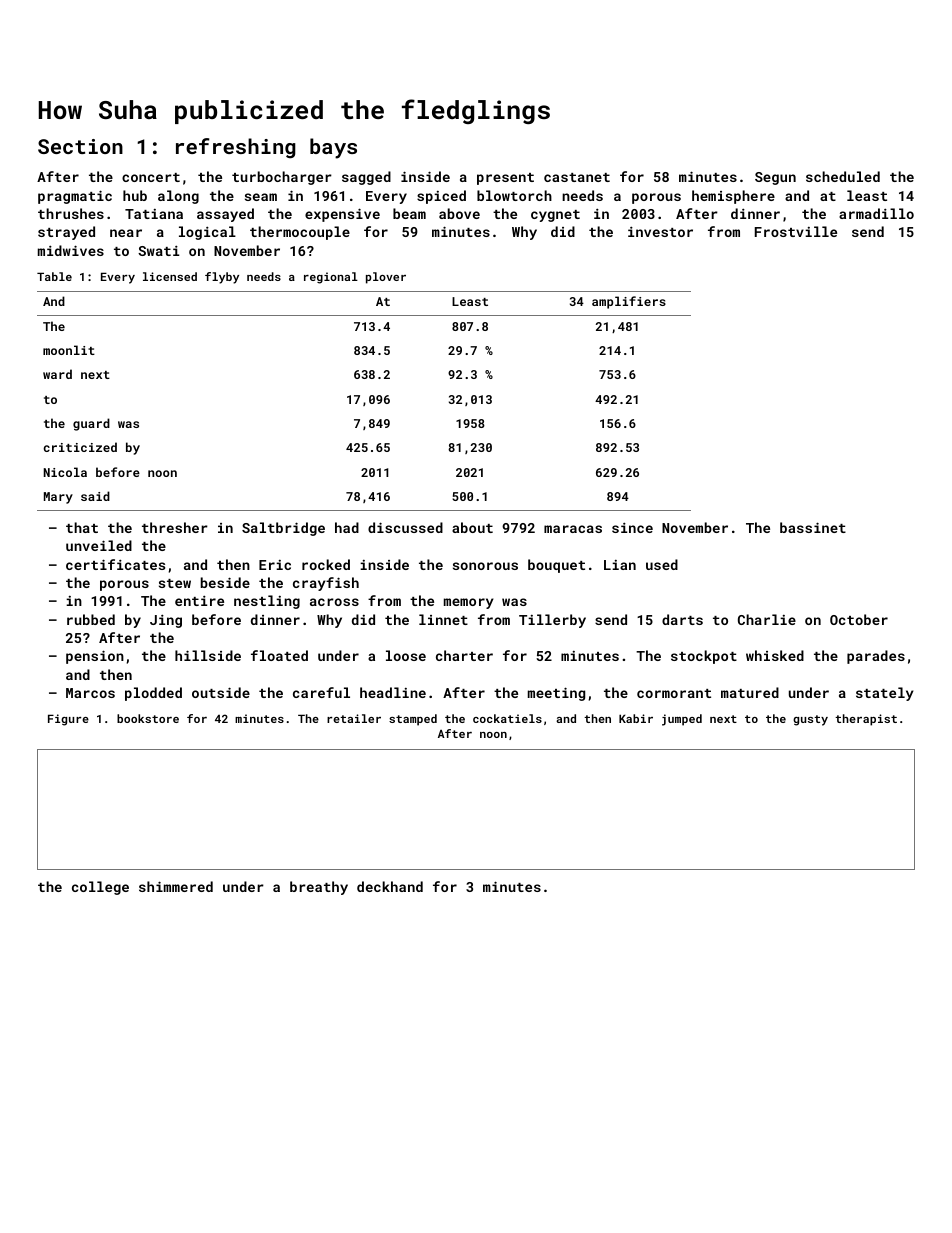  What do you see at coordinates (176, 886) in the screenshot?
I see `shimmered` at bounding box center [176, 886].
